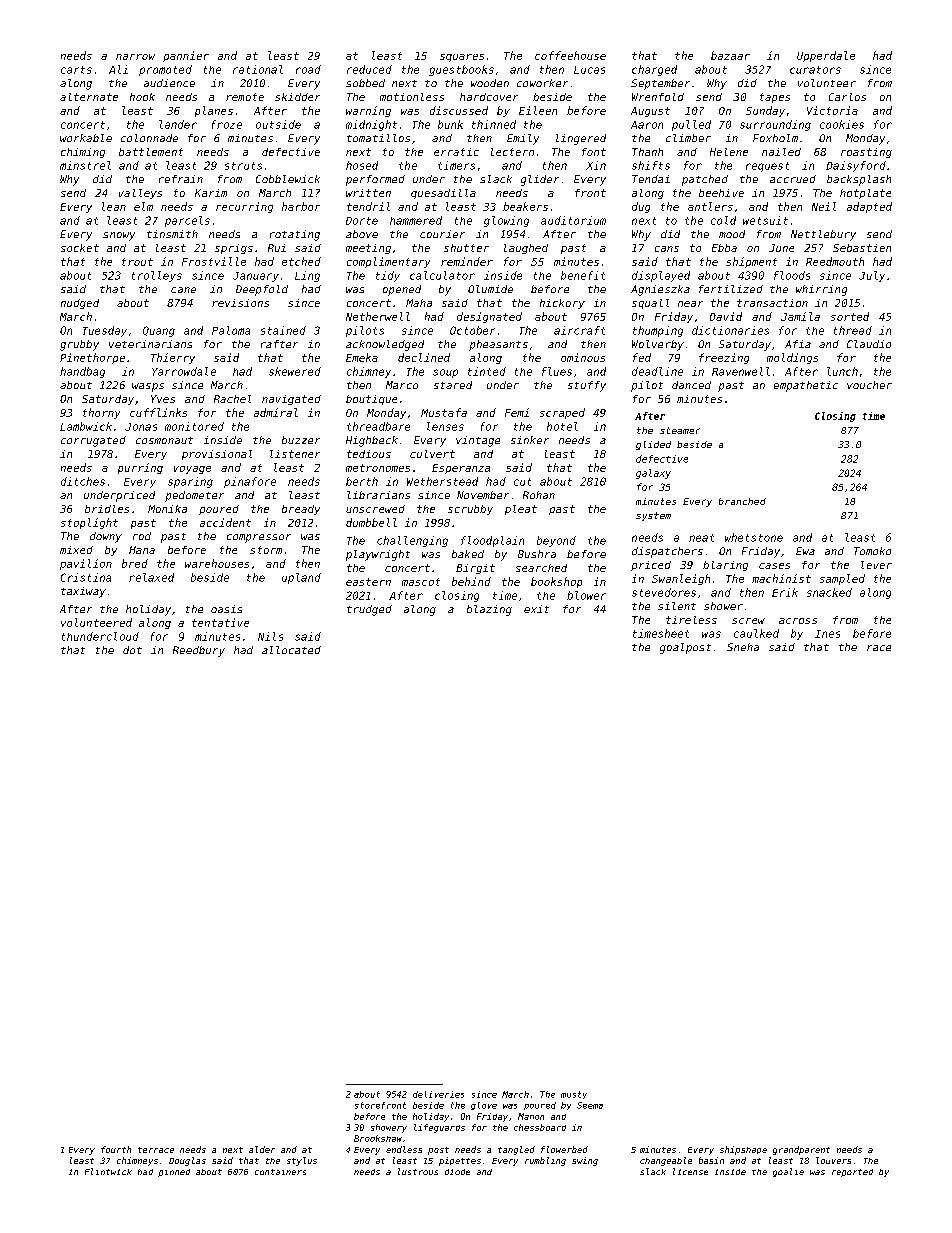  Describe the element at coordinates (227, 124) in the page. I see `froze` at that location.
